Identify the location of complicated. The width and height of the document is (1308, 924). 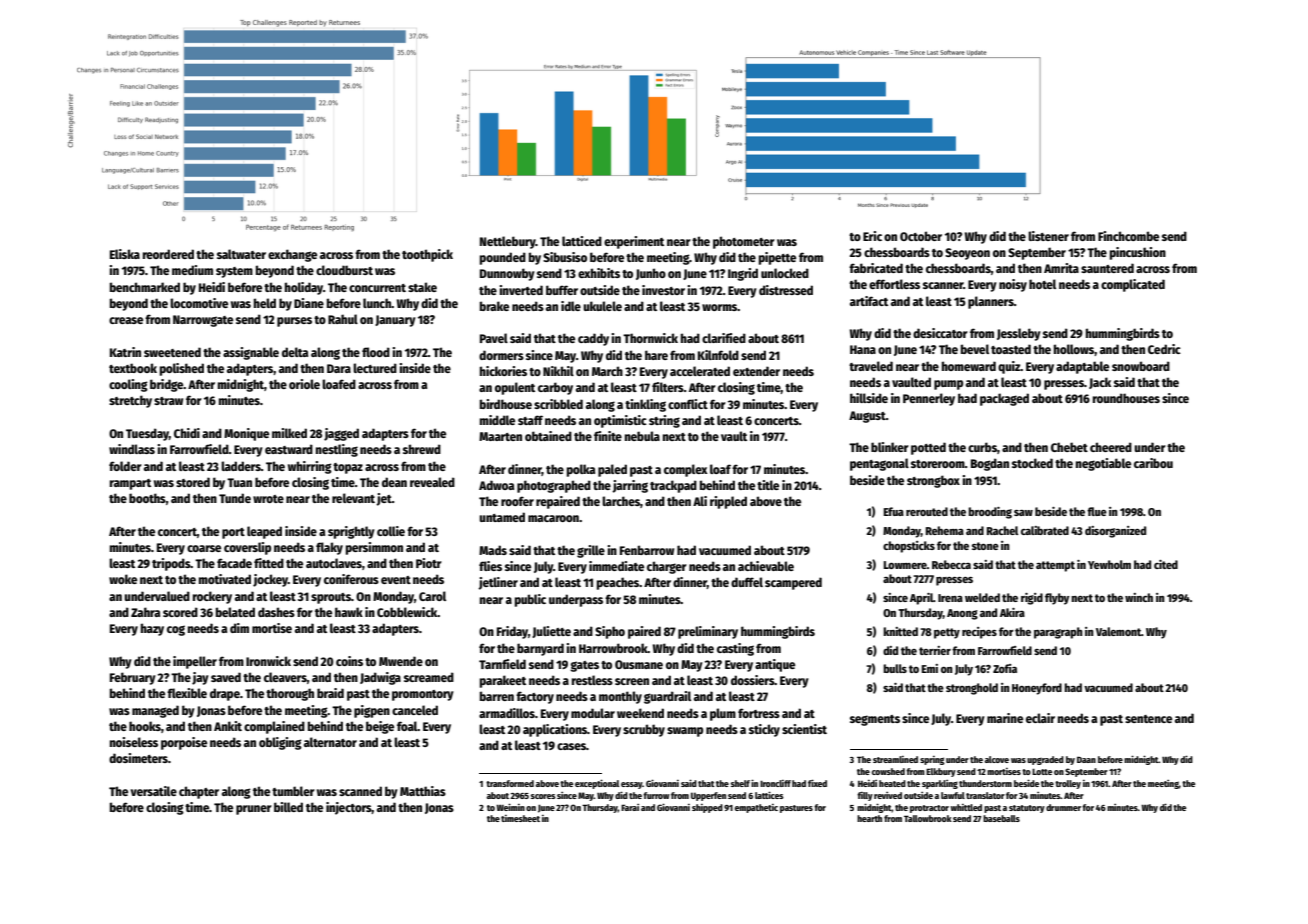
(1133, 285).
